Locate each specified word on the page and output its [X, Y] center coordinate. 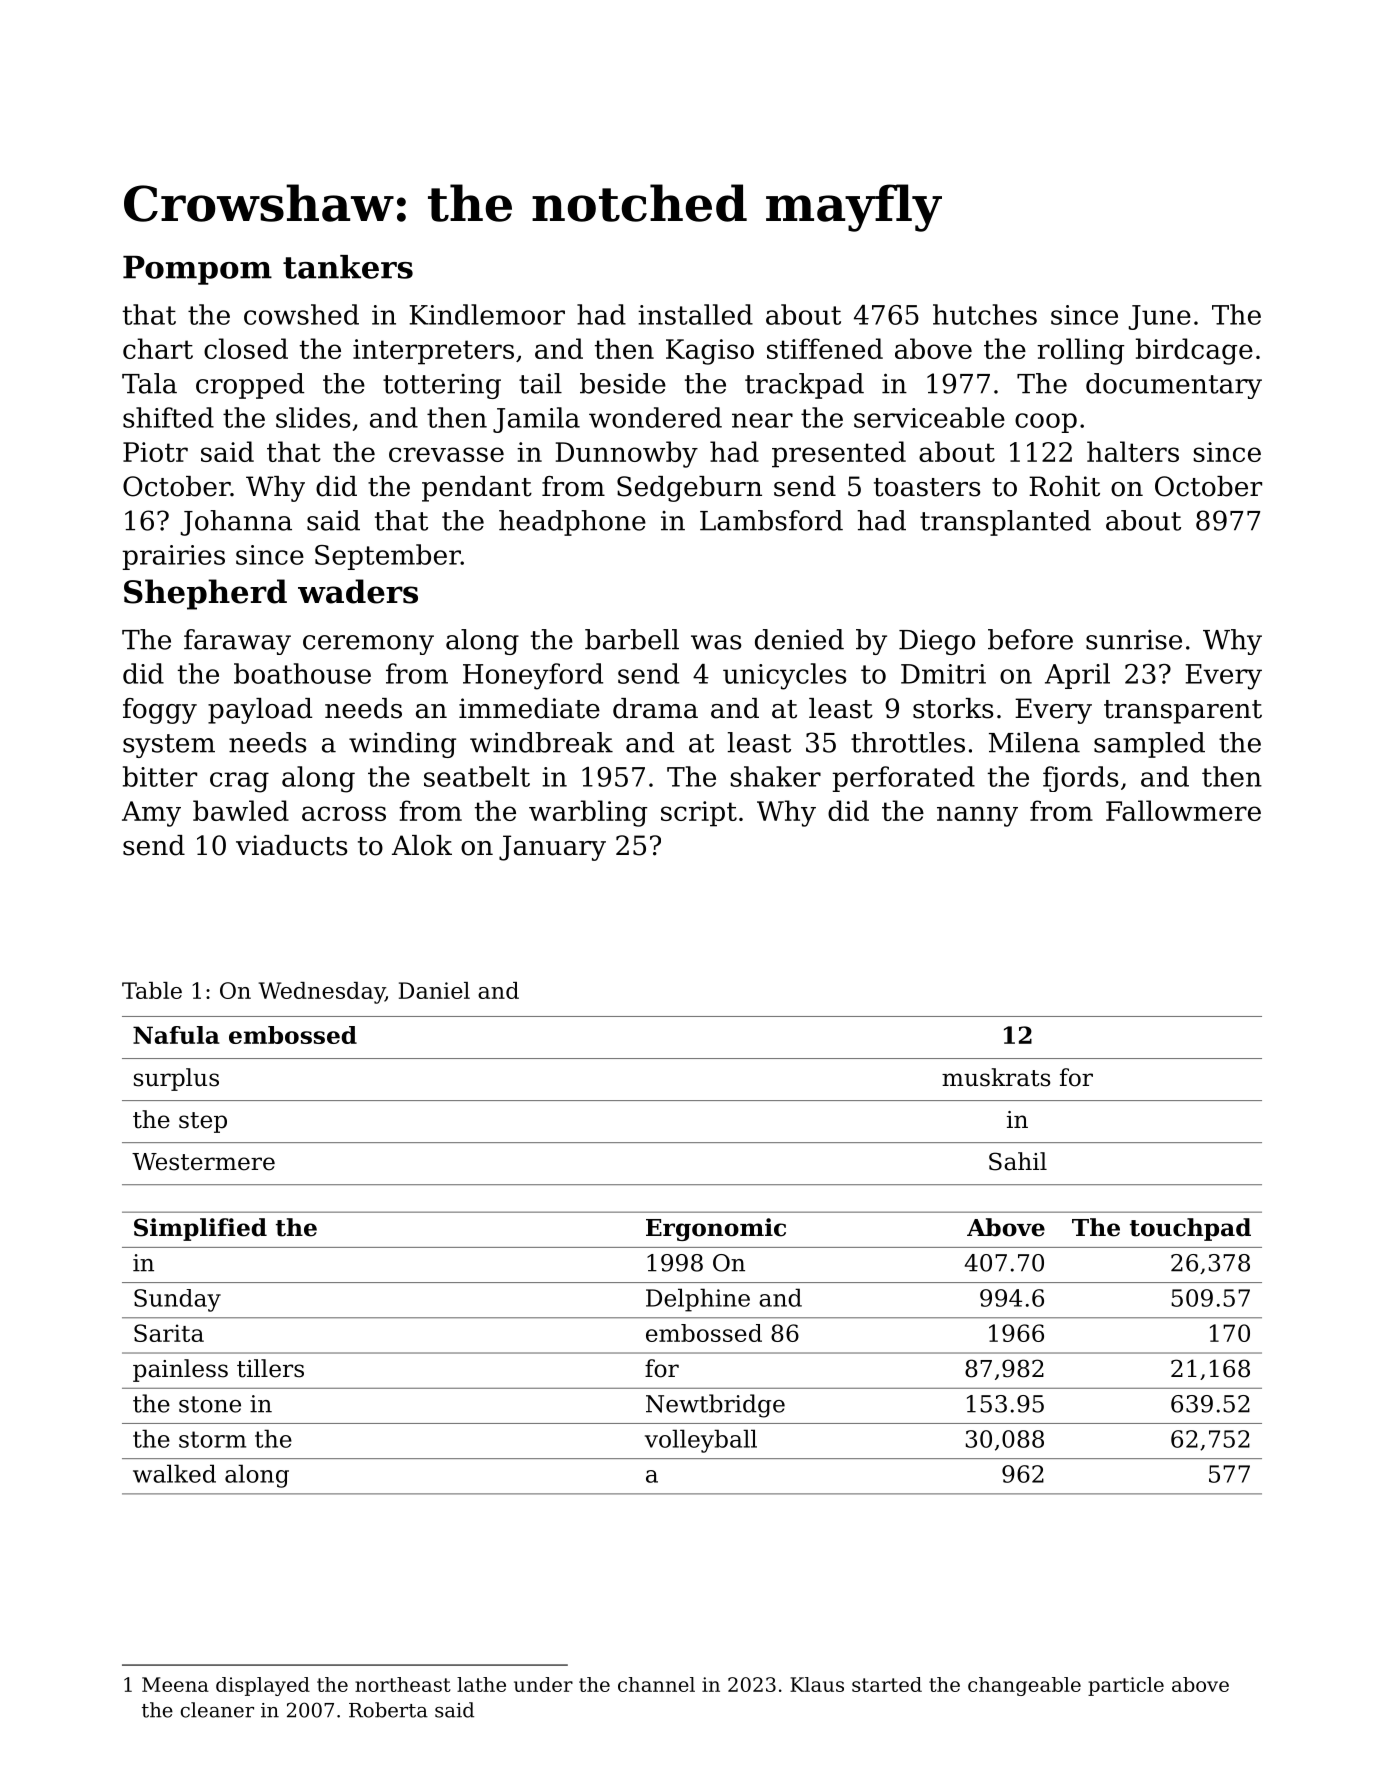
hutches [985, 314]
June [1160, 317]
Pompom [197, 270]
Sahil [1018, 1161]
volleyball [701, 1441]
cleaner [217, 1710]
